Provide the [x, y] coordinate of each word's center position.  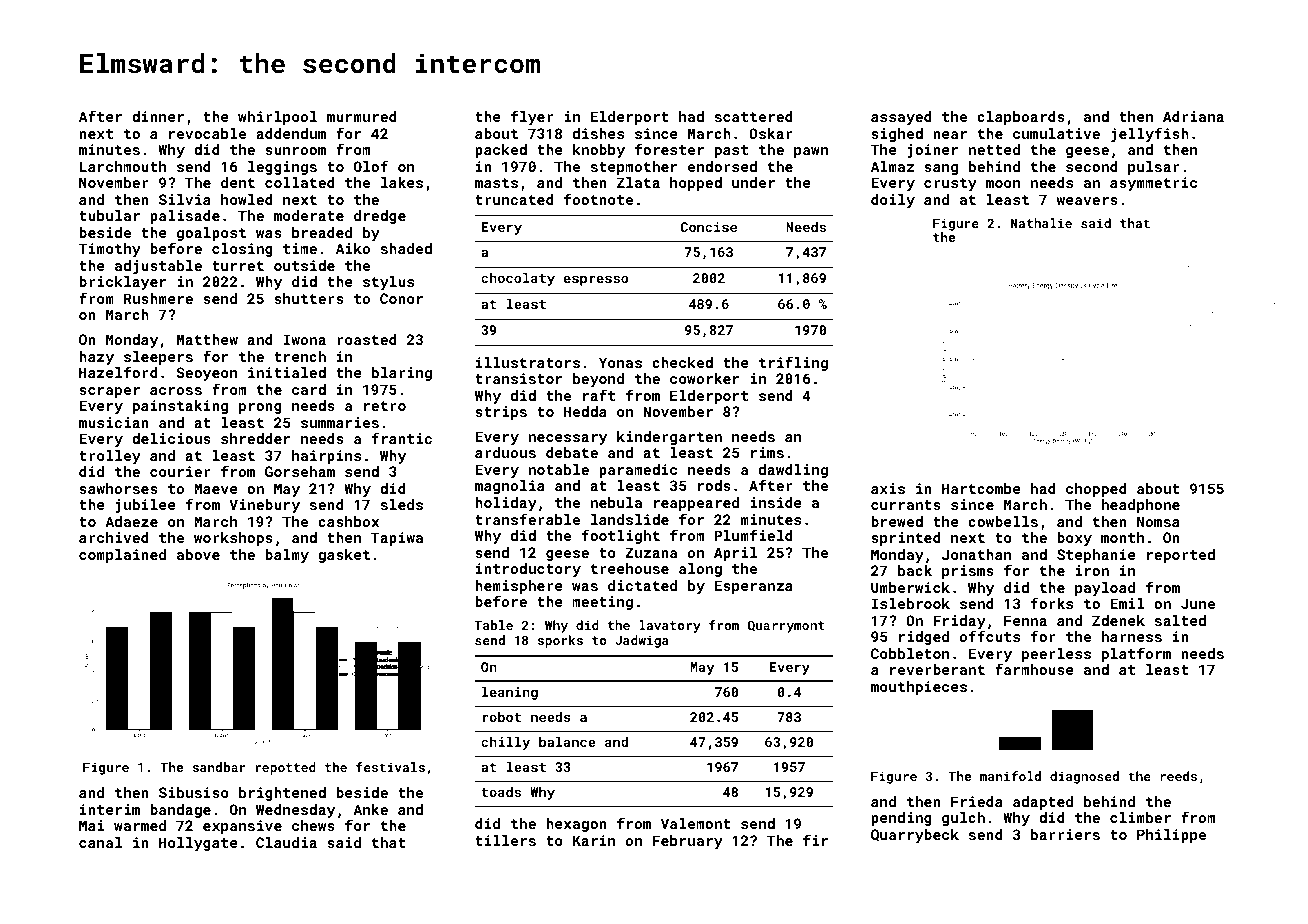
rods [714, 485]
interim [110, 809]
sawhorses [118, 488]
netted [994, 149]
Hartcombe [981, 488]
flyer [532, 117]
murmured [362, 116]
